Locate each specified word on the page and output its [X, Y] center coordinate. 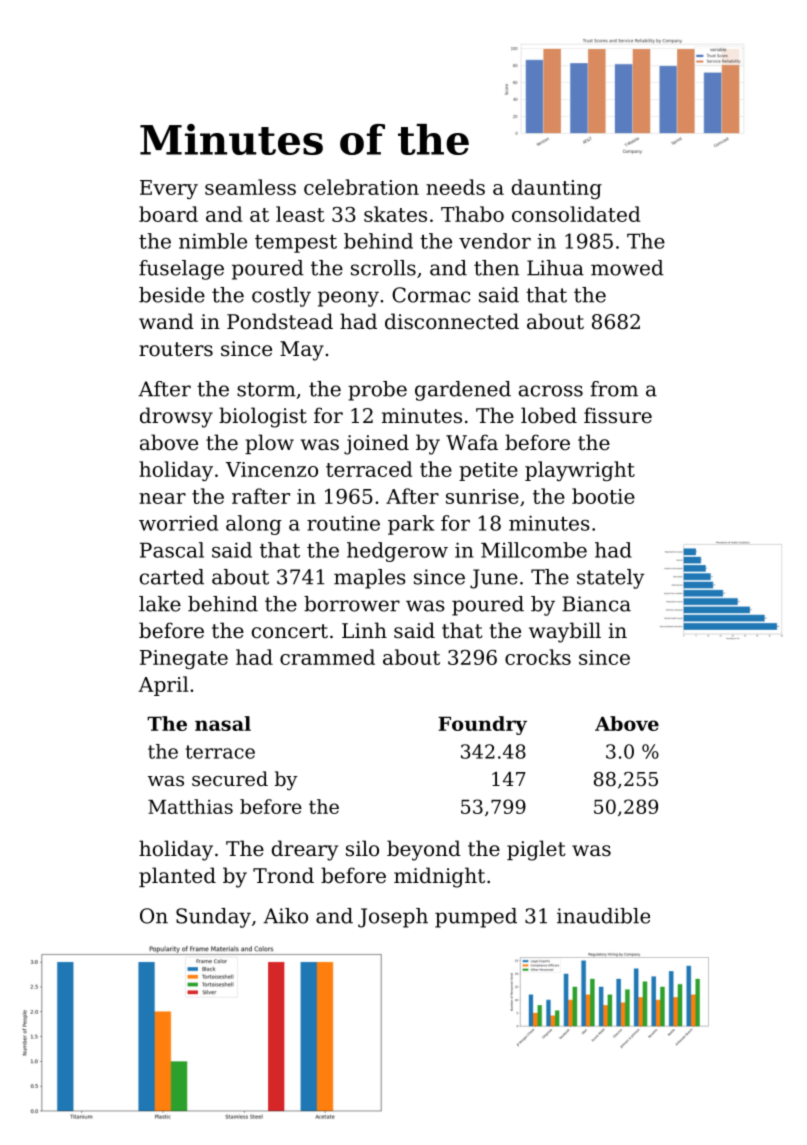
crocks [538, 657]
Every [169, 189]
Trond [283, 875]
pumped [476, 918]
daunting [557, 189]
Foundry [482, 725]
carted [172, 577]
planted [177, 877]
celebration [361, 187]
